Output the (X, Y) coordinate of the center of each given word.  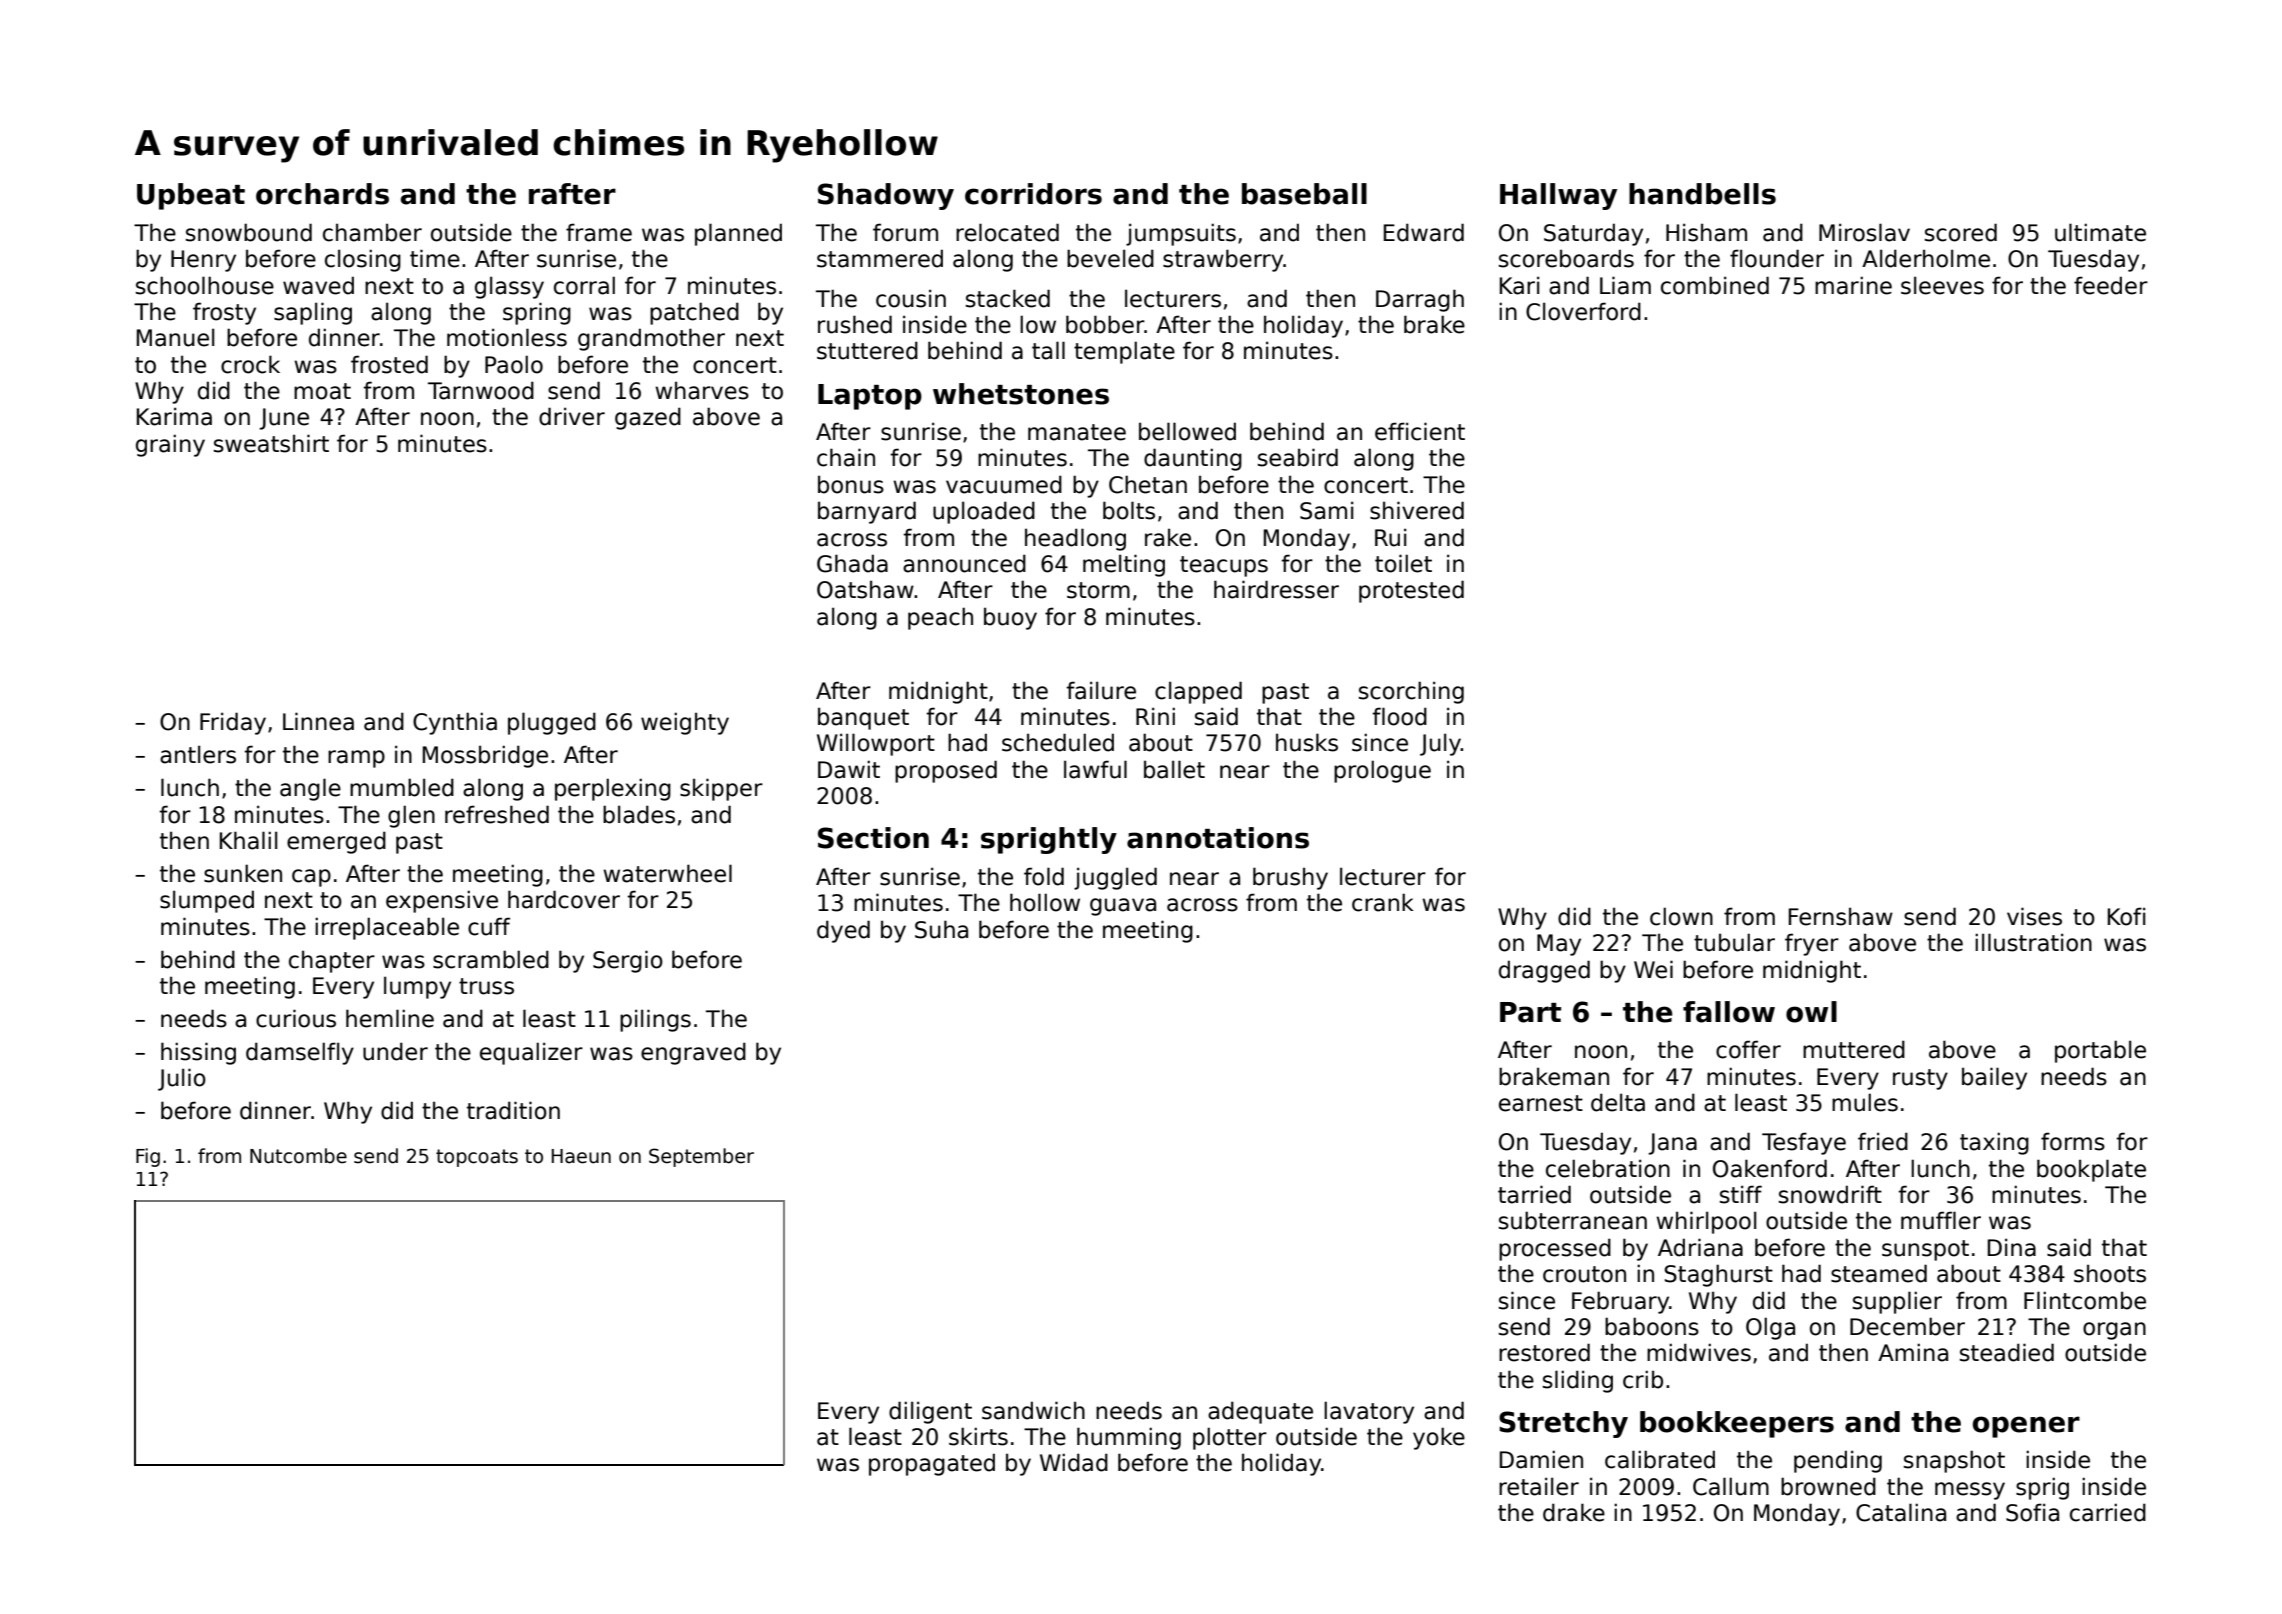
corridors (1033, 194)
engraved (693, 1053)
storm (1098, 590)
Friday (233, 723)
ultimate (2100, 232)
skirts (978, 1436)
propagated (932, 1464)
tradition (513, 1110)
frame (599, 232)
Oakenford (1770, 1168)
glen (411, 816)
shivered (1417, 510)
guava (1123, 907)
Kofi (2126, 916)
